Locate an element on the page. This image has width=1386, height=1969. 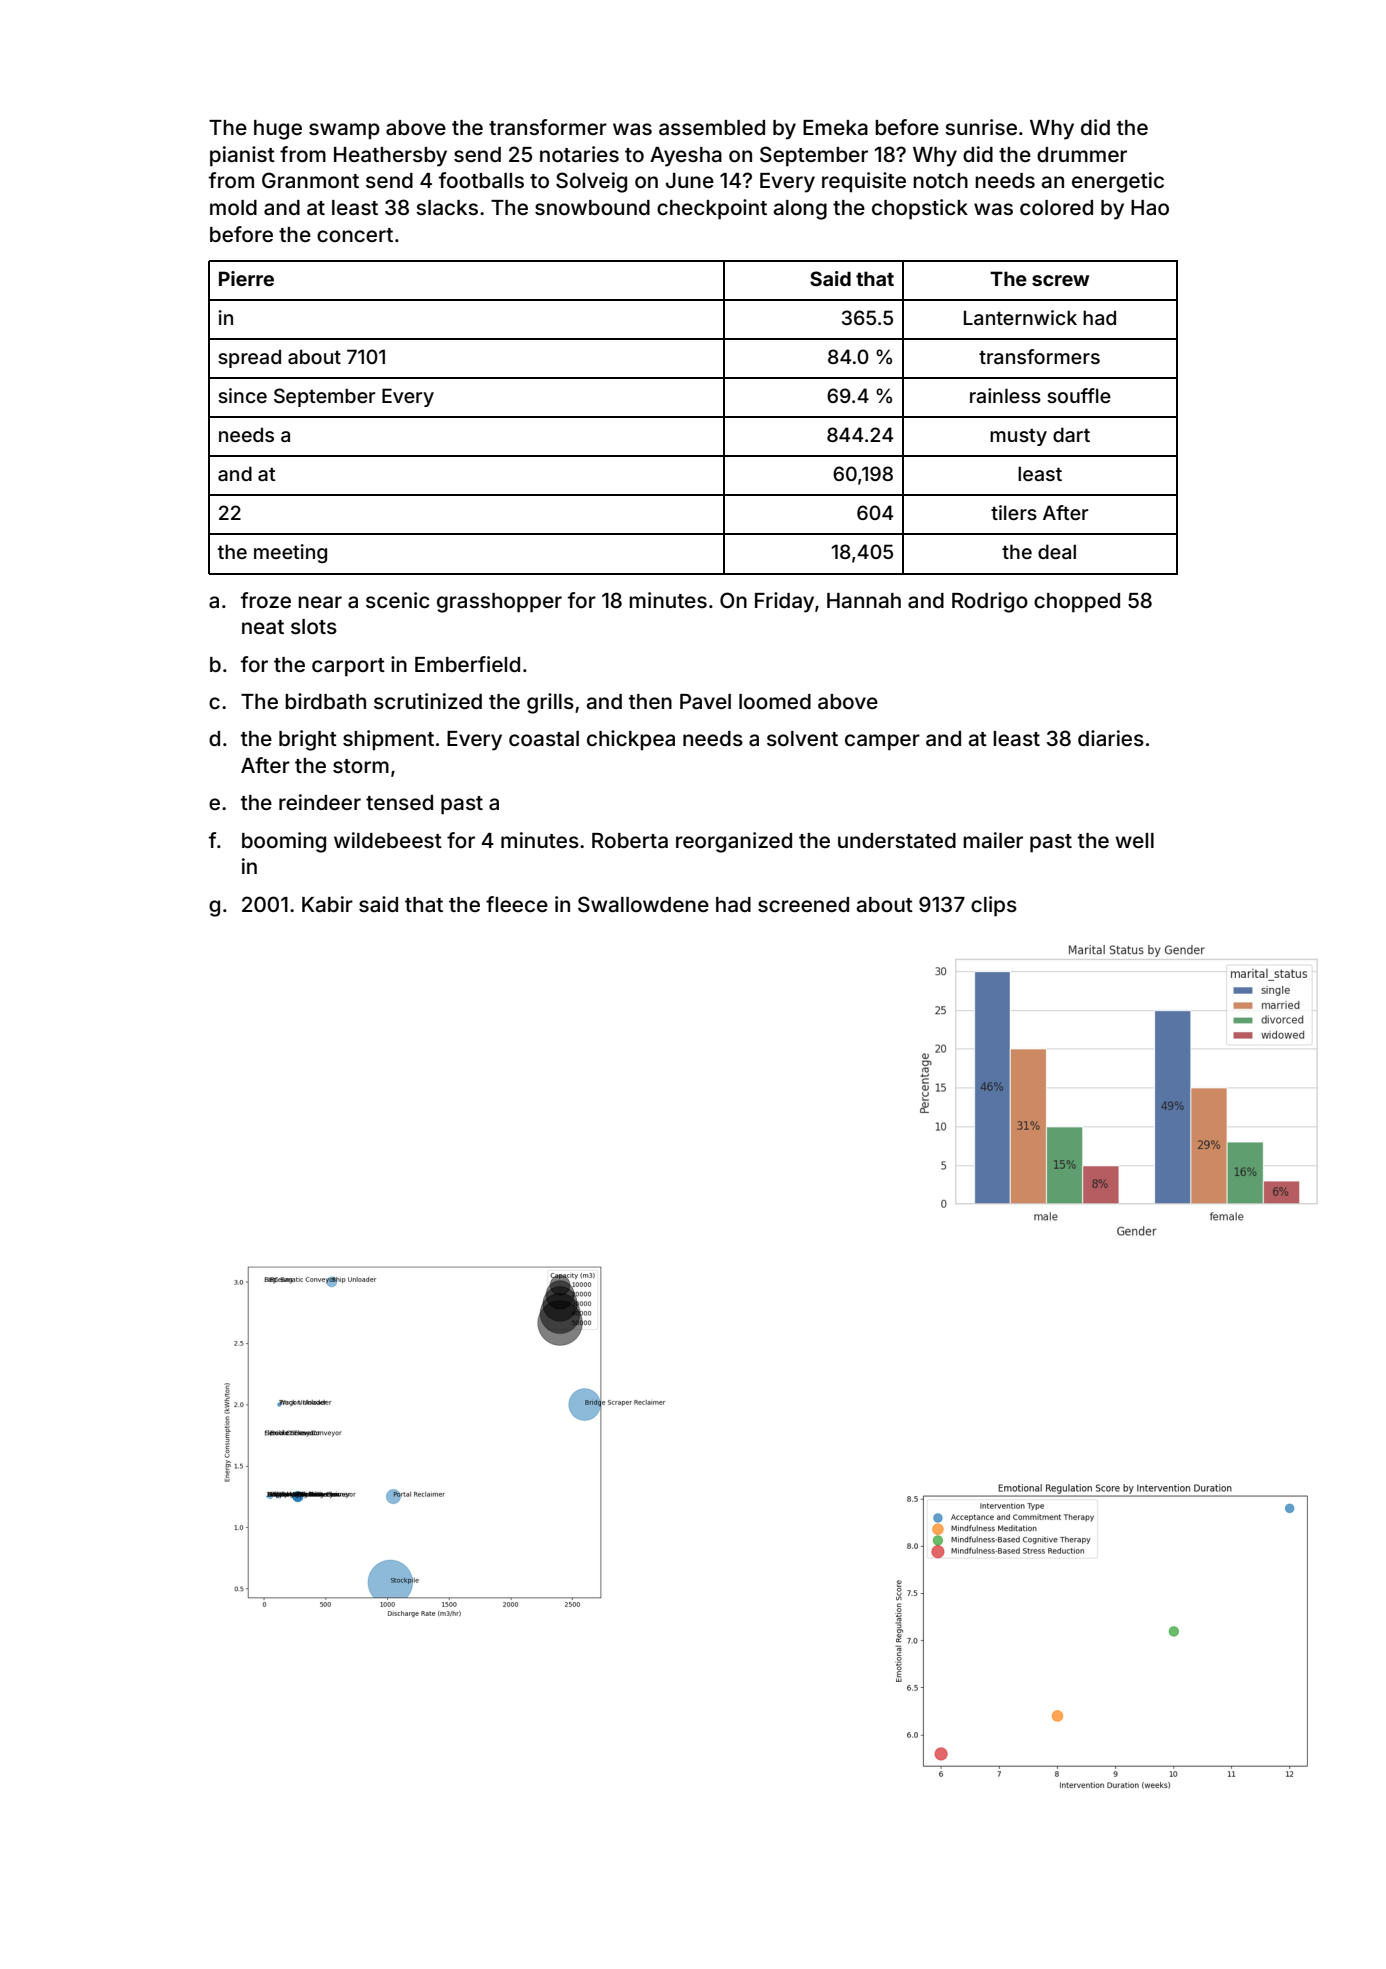
booming is located at coordinates (284, 842).
